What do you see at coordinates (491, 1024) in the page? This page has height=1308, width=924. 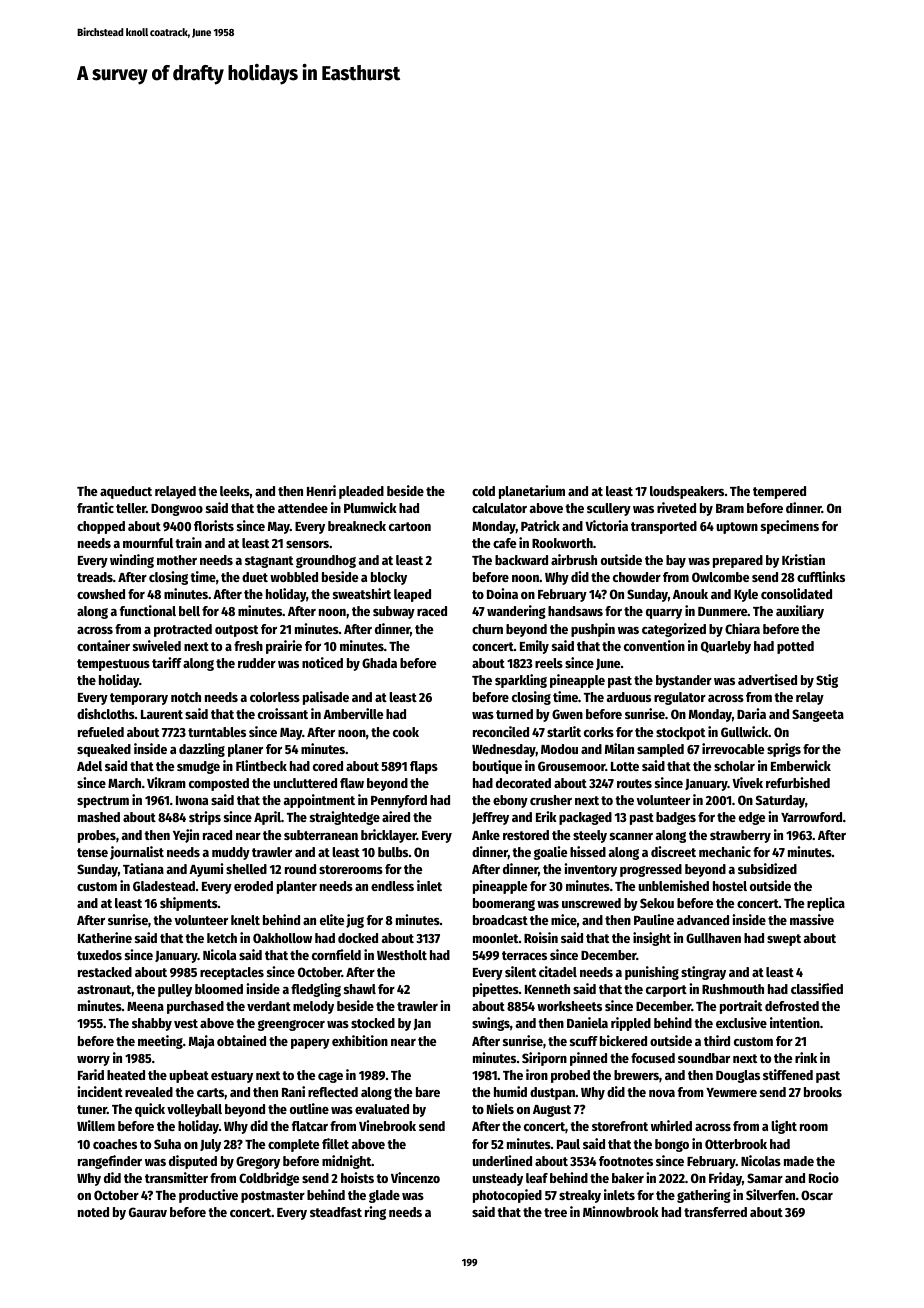 I see `swings` at bounding box center [491, 1024].
